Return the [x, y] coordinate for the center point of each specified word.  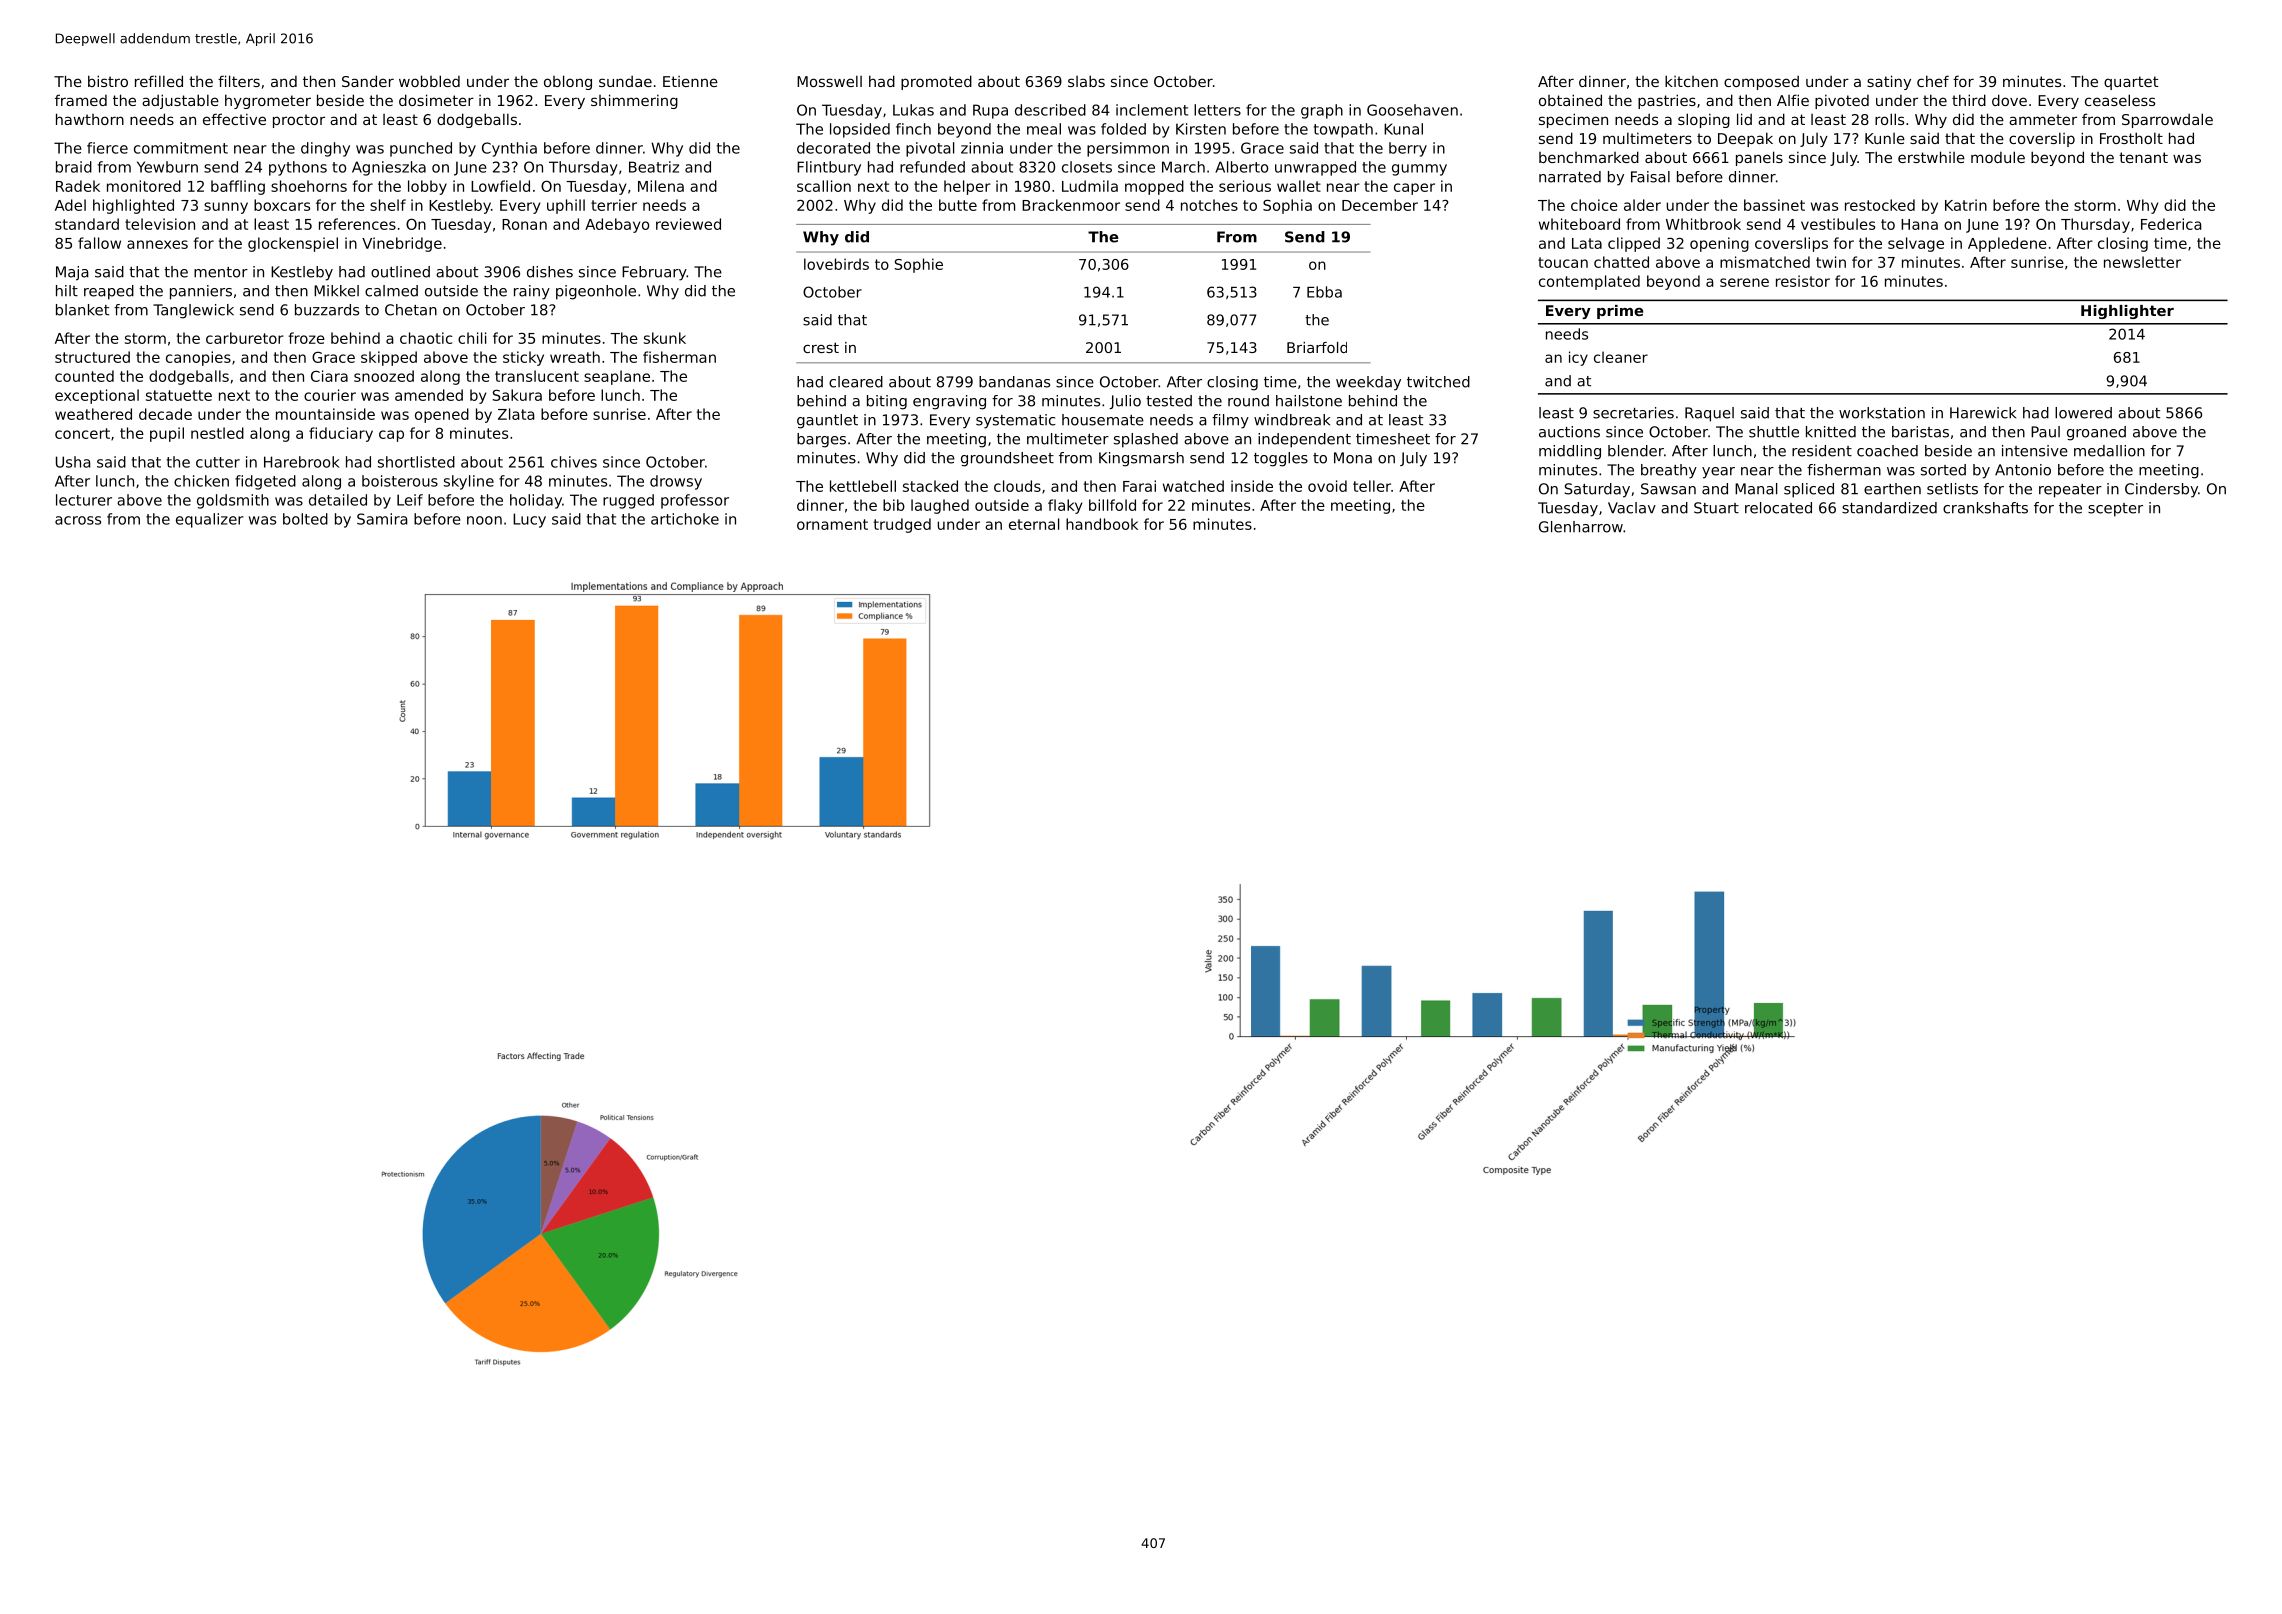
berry [1408, 149]
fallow [99, 243]
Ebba [1324, 292]
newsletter [2142, 262]
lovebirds [836, 264]
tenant [2143, 157]
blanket [82, 310]
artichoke [685, 519]
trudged [902, 525]
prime [1620, 312]
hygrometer [268, 101]
